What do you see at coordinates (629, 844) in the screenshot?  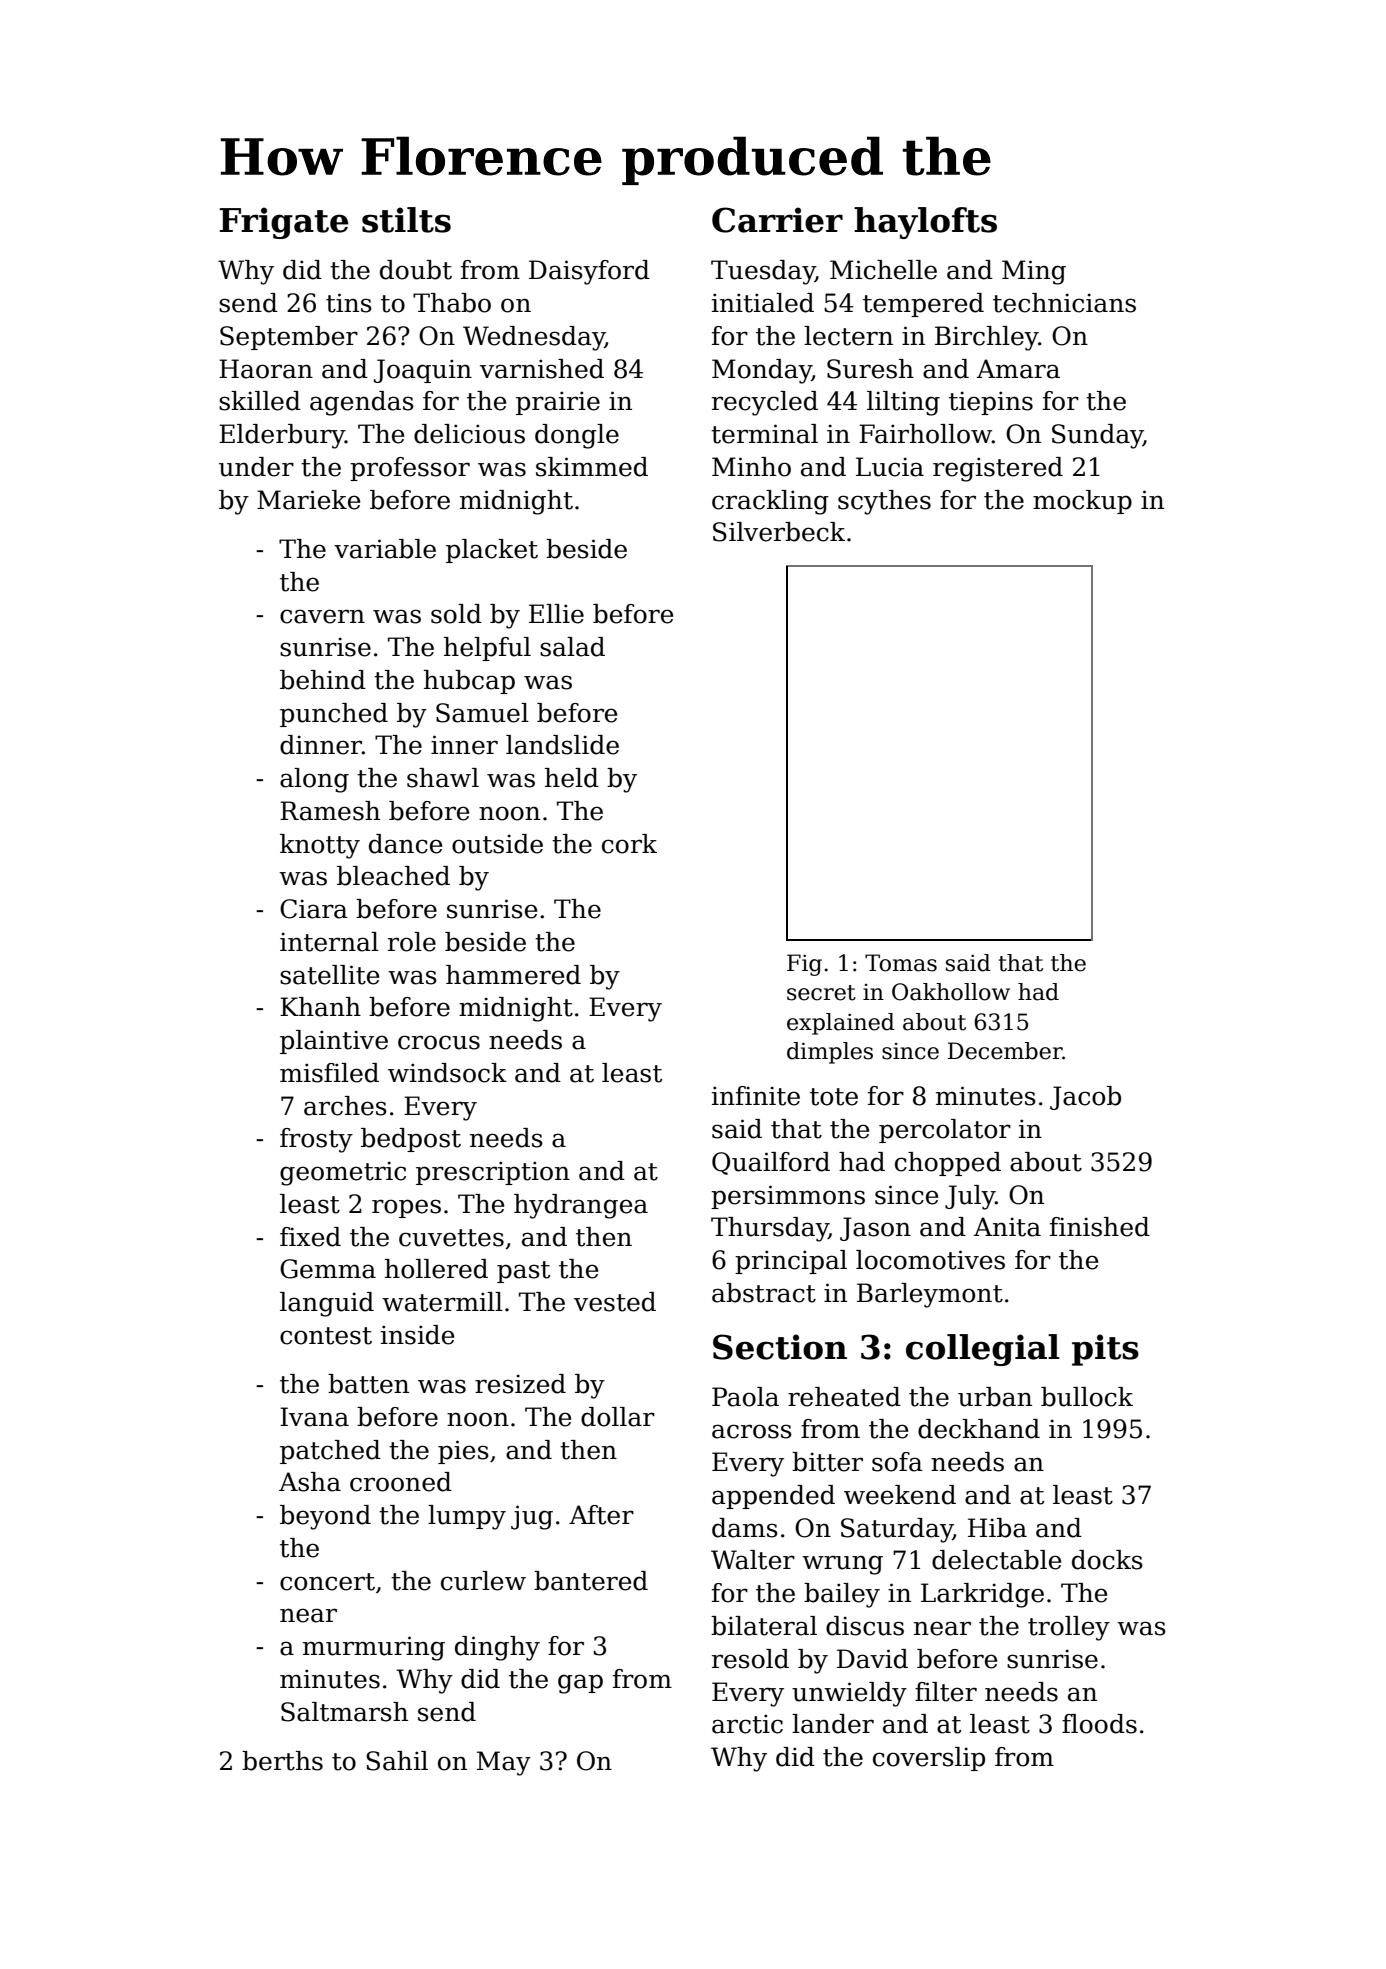 I see `cork` at bounding box center [629, 844].
